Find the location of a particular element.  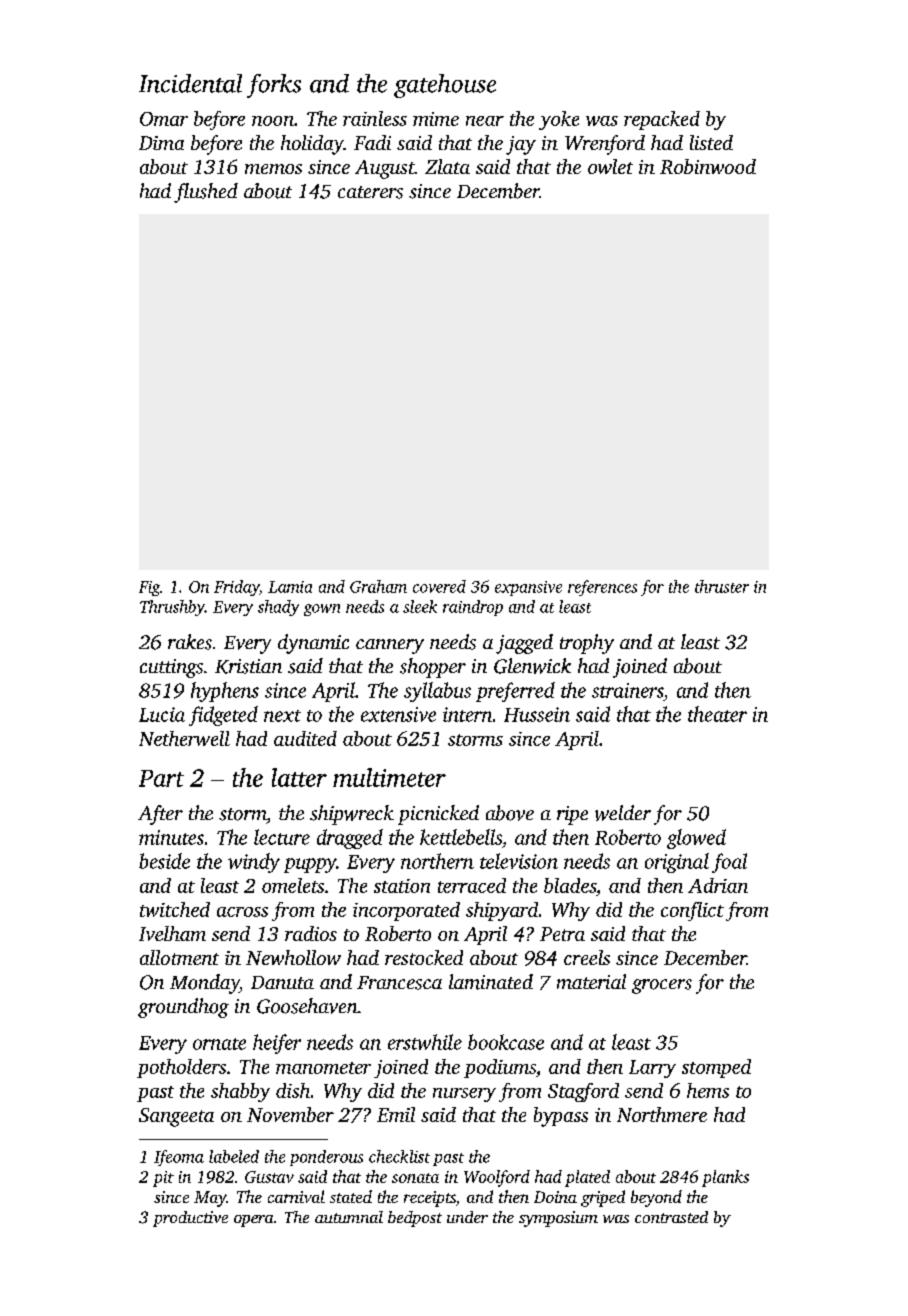

August is located at coordinates (385, 169).
